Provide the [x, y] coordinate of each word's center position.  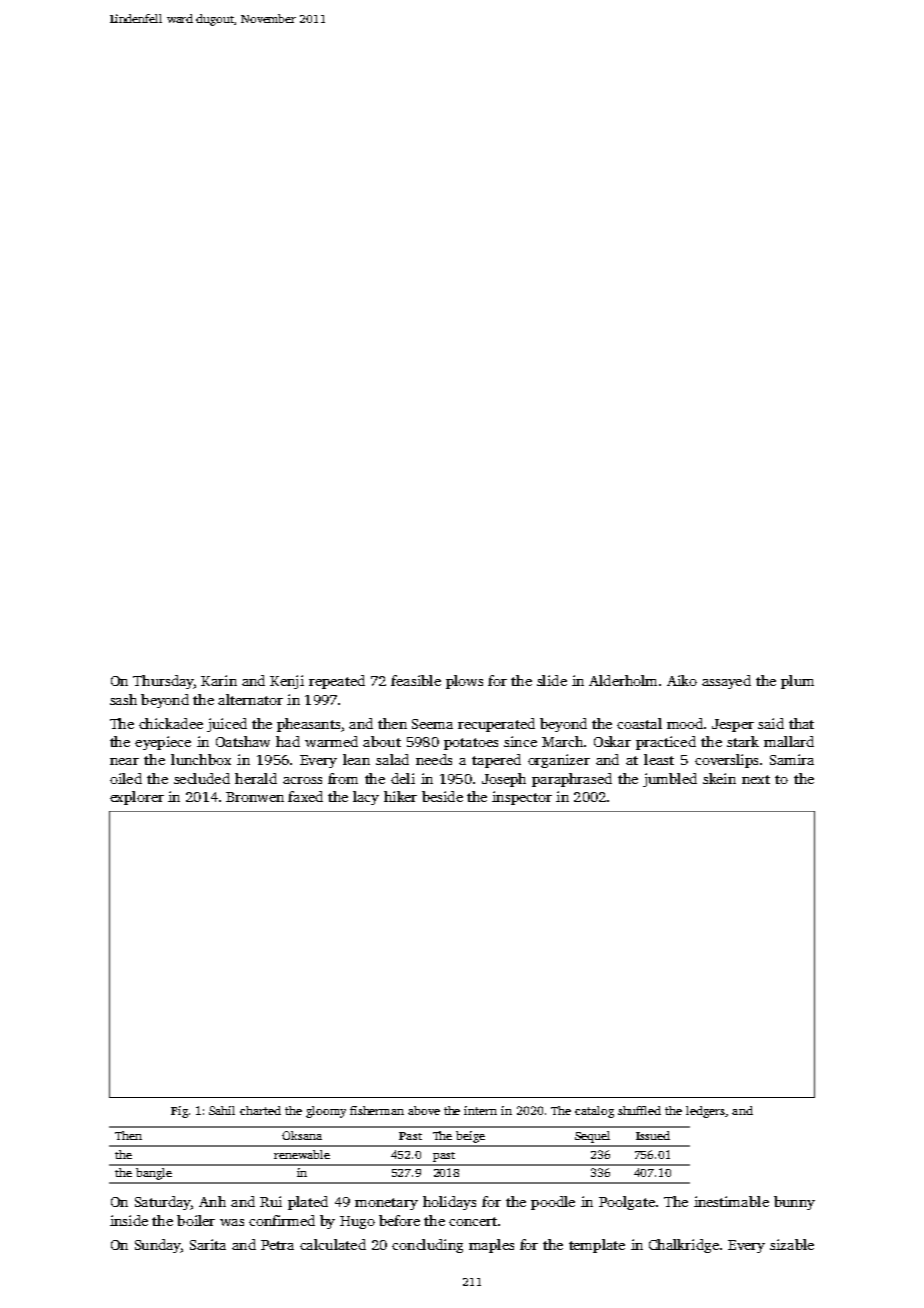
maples [491, 1246]
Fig [179, 1112]
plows [464, 682]
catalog [594, 1112]
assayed [726, 682]
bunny [794, 1203]
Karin [219, 680]
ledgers [705, 1112]
